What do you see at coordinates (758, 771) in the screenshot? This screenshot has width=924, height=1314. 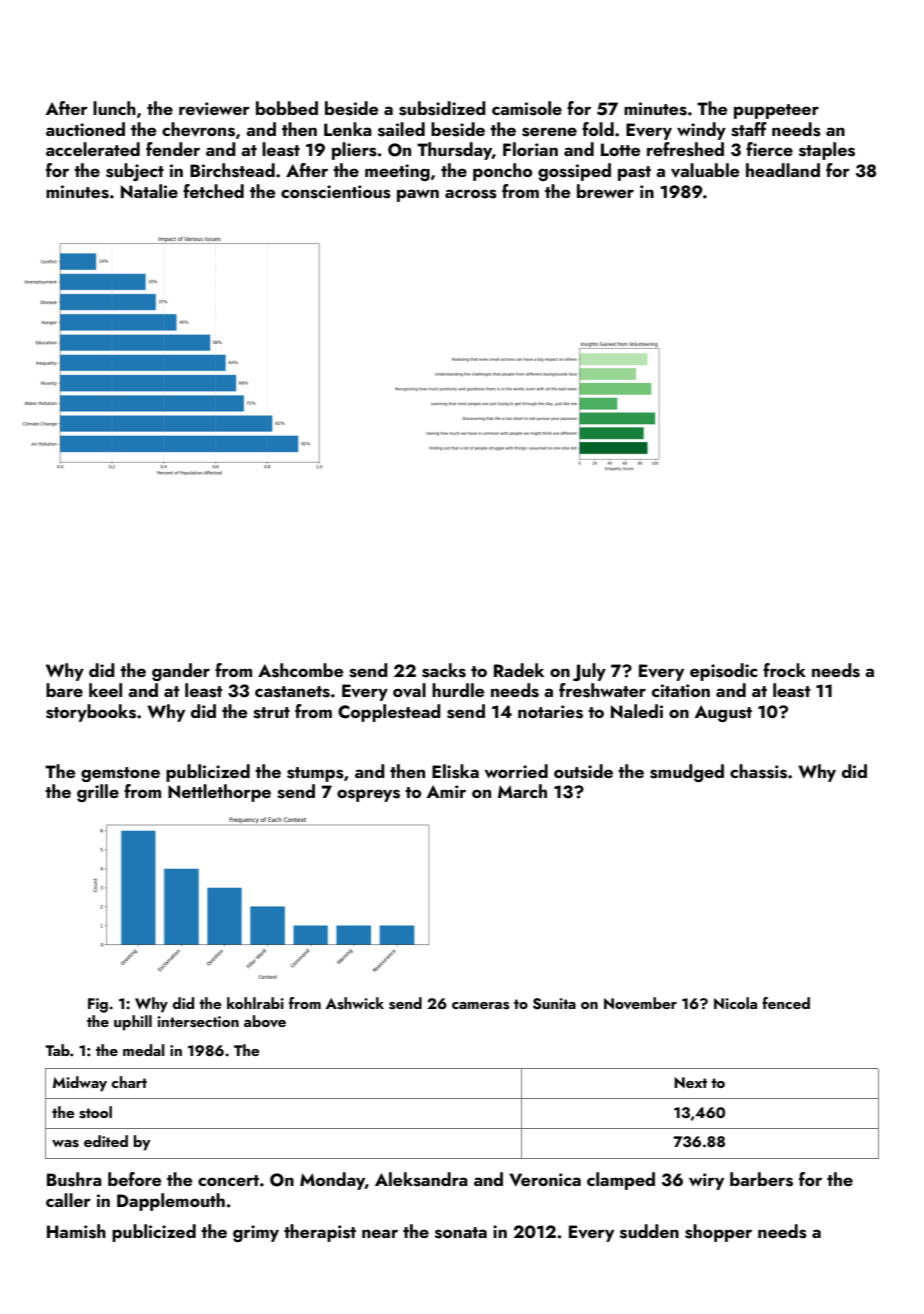 I see `chassis` at bounding box center [758, 771].
